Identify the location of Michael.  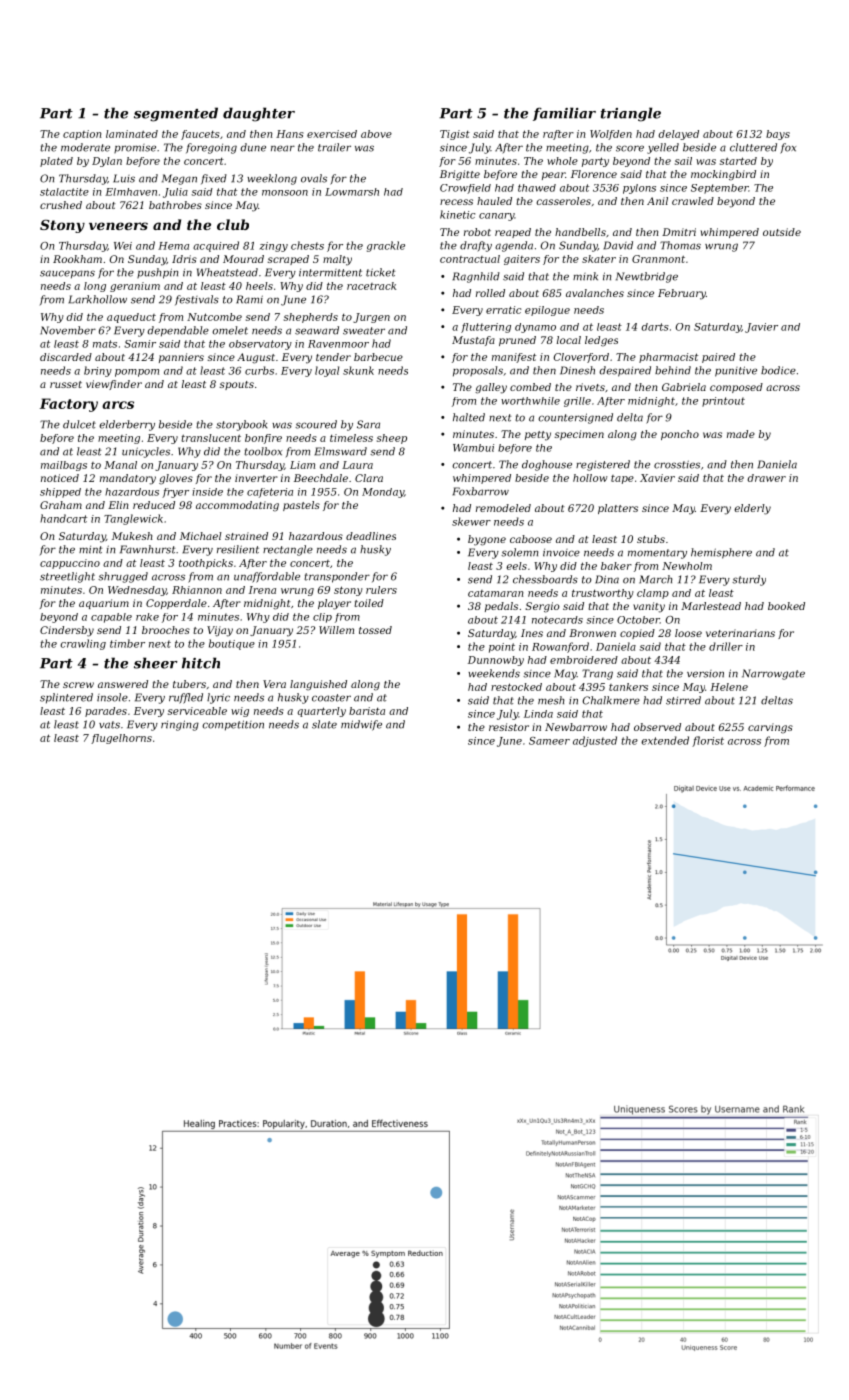
(201, 536).
